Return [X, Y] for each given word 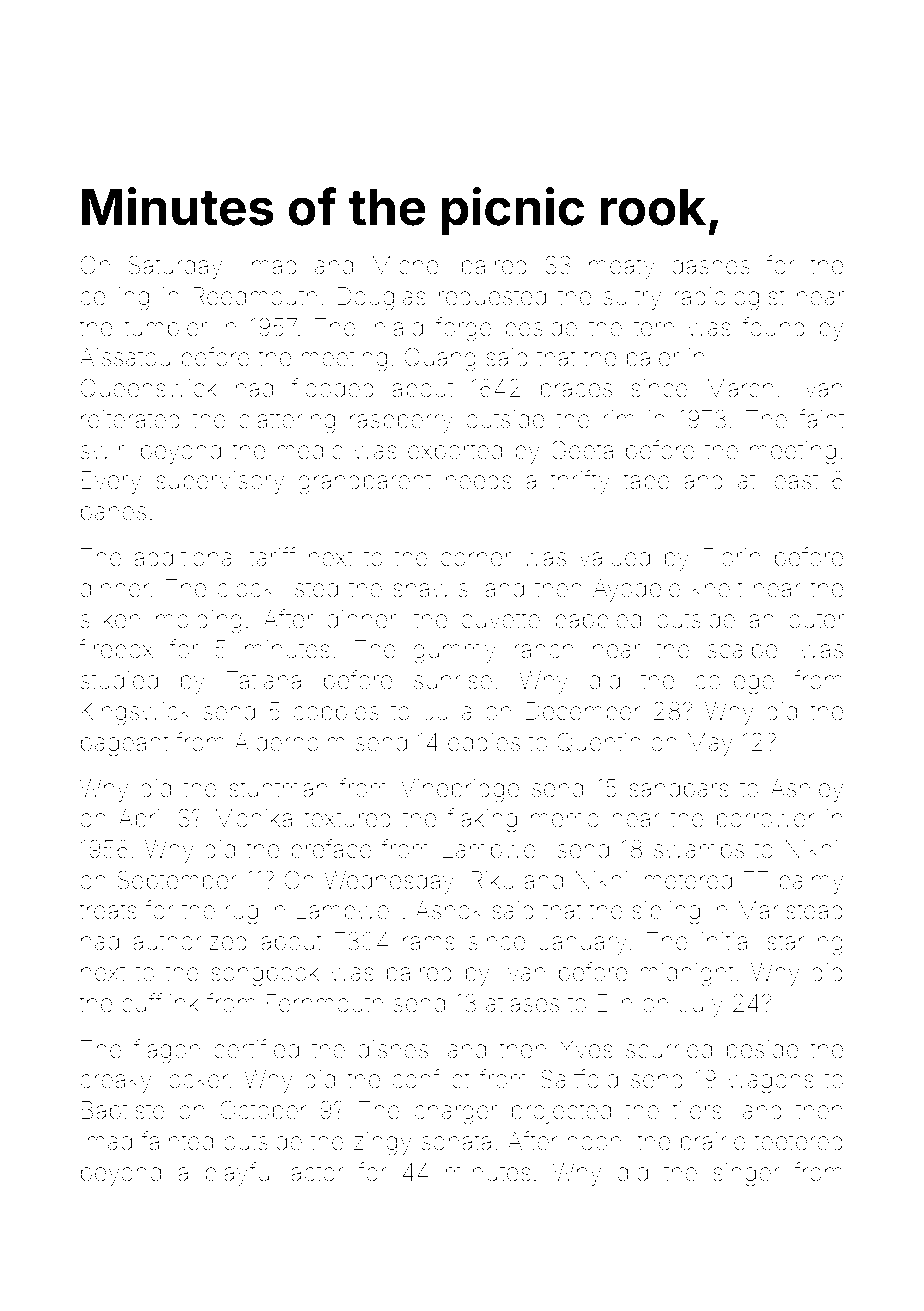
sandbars [679, 788]
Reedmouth [255, 296]
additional [185, 557]
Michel [408, 265]
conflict [431, 1079]
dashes [711, 265]
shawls [430, 588]
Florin [731, 557]
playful [239, 1174]
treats [108, 911]
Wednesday [389, 882]
